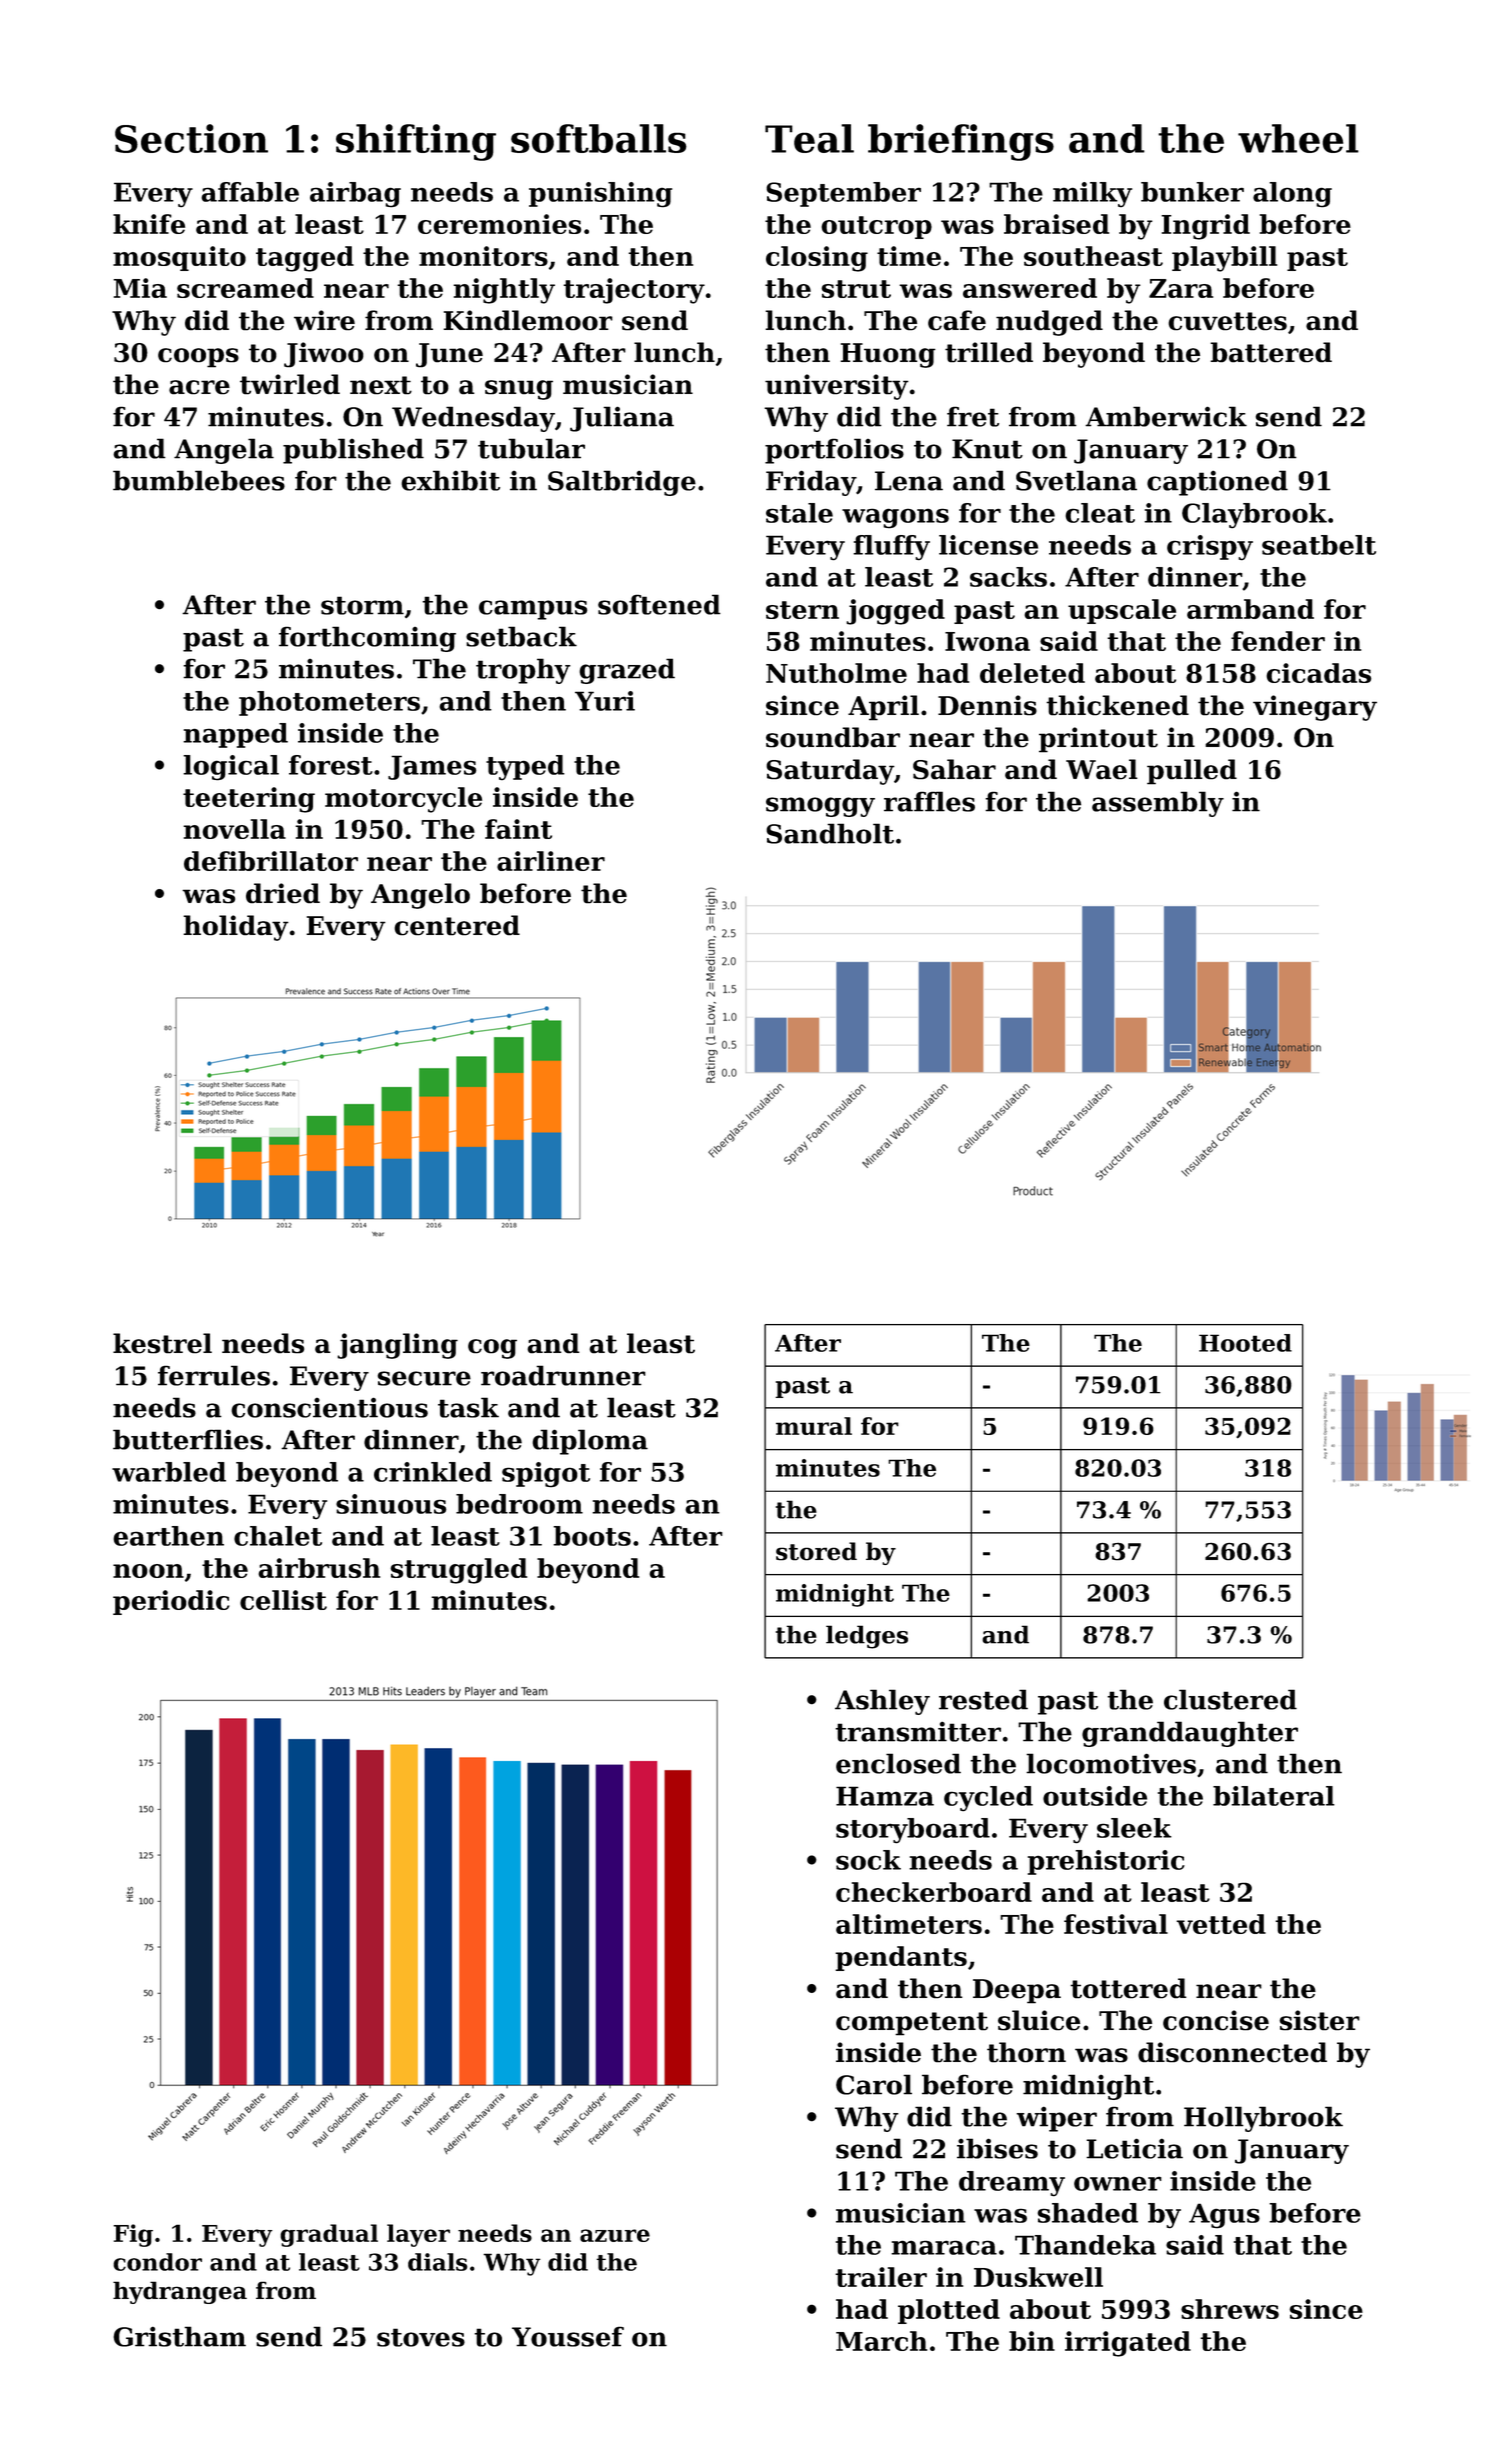 Image resolution: width=1496 pixels, height=2464 pixels. What do you see at coordinates (236, 928) in the screenshot?
I see `holiday` at bounding box center [236, 928].
